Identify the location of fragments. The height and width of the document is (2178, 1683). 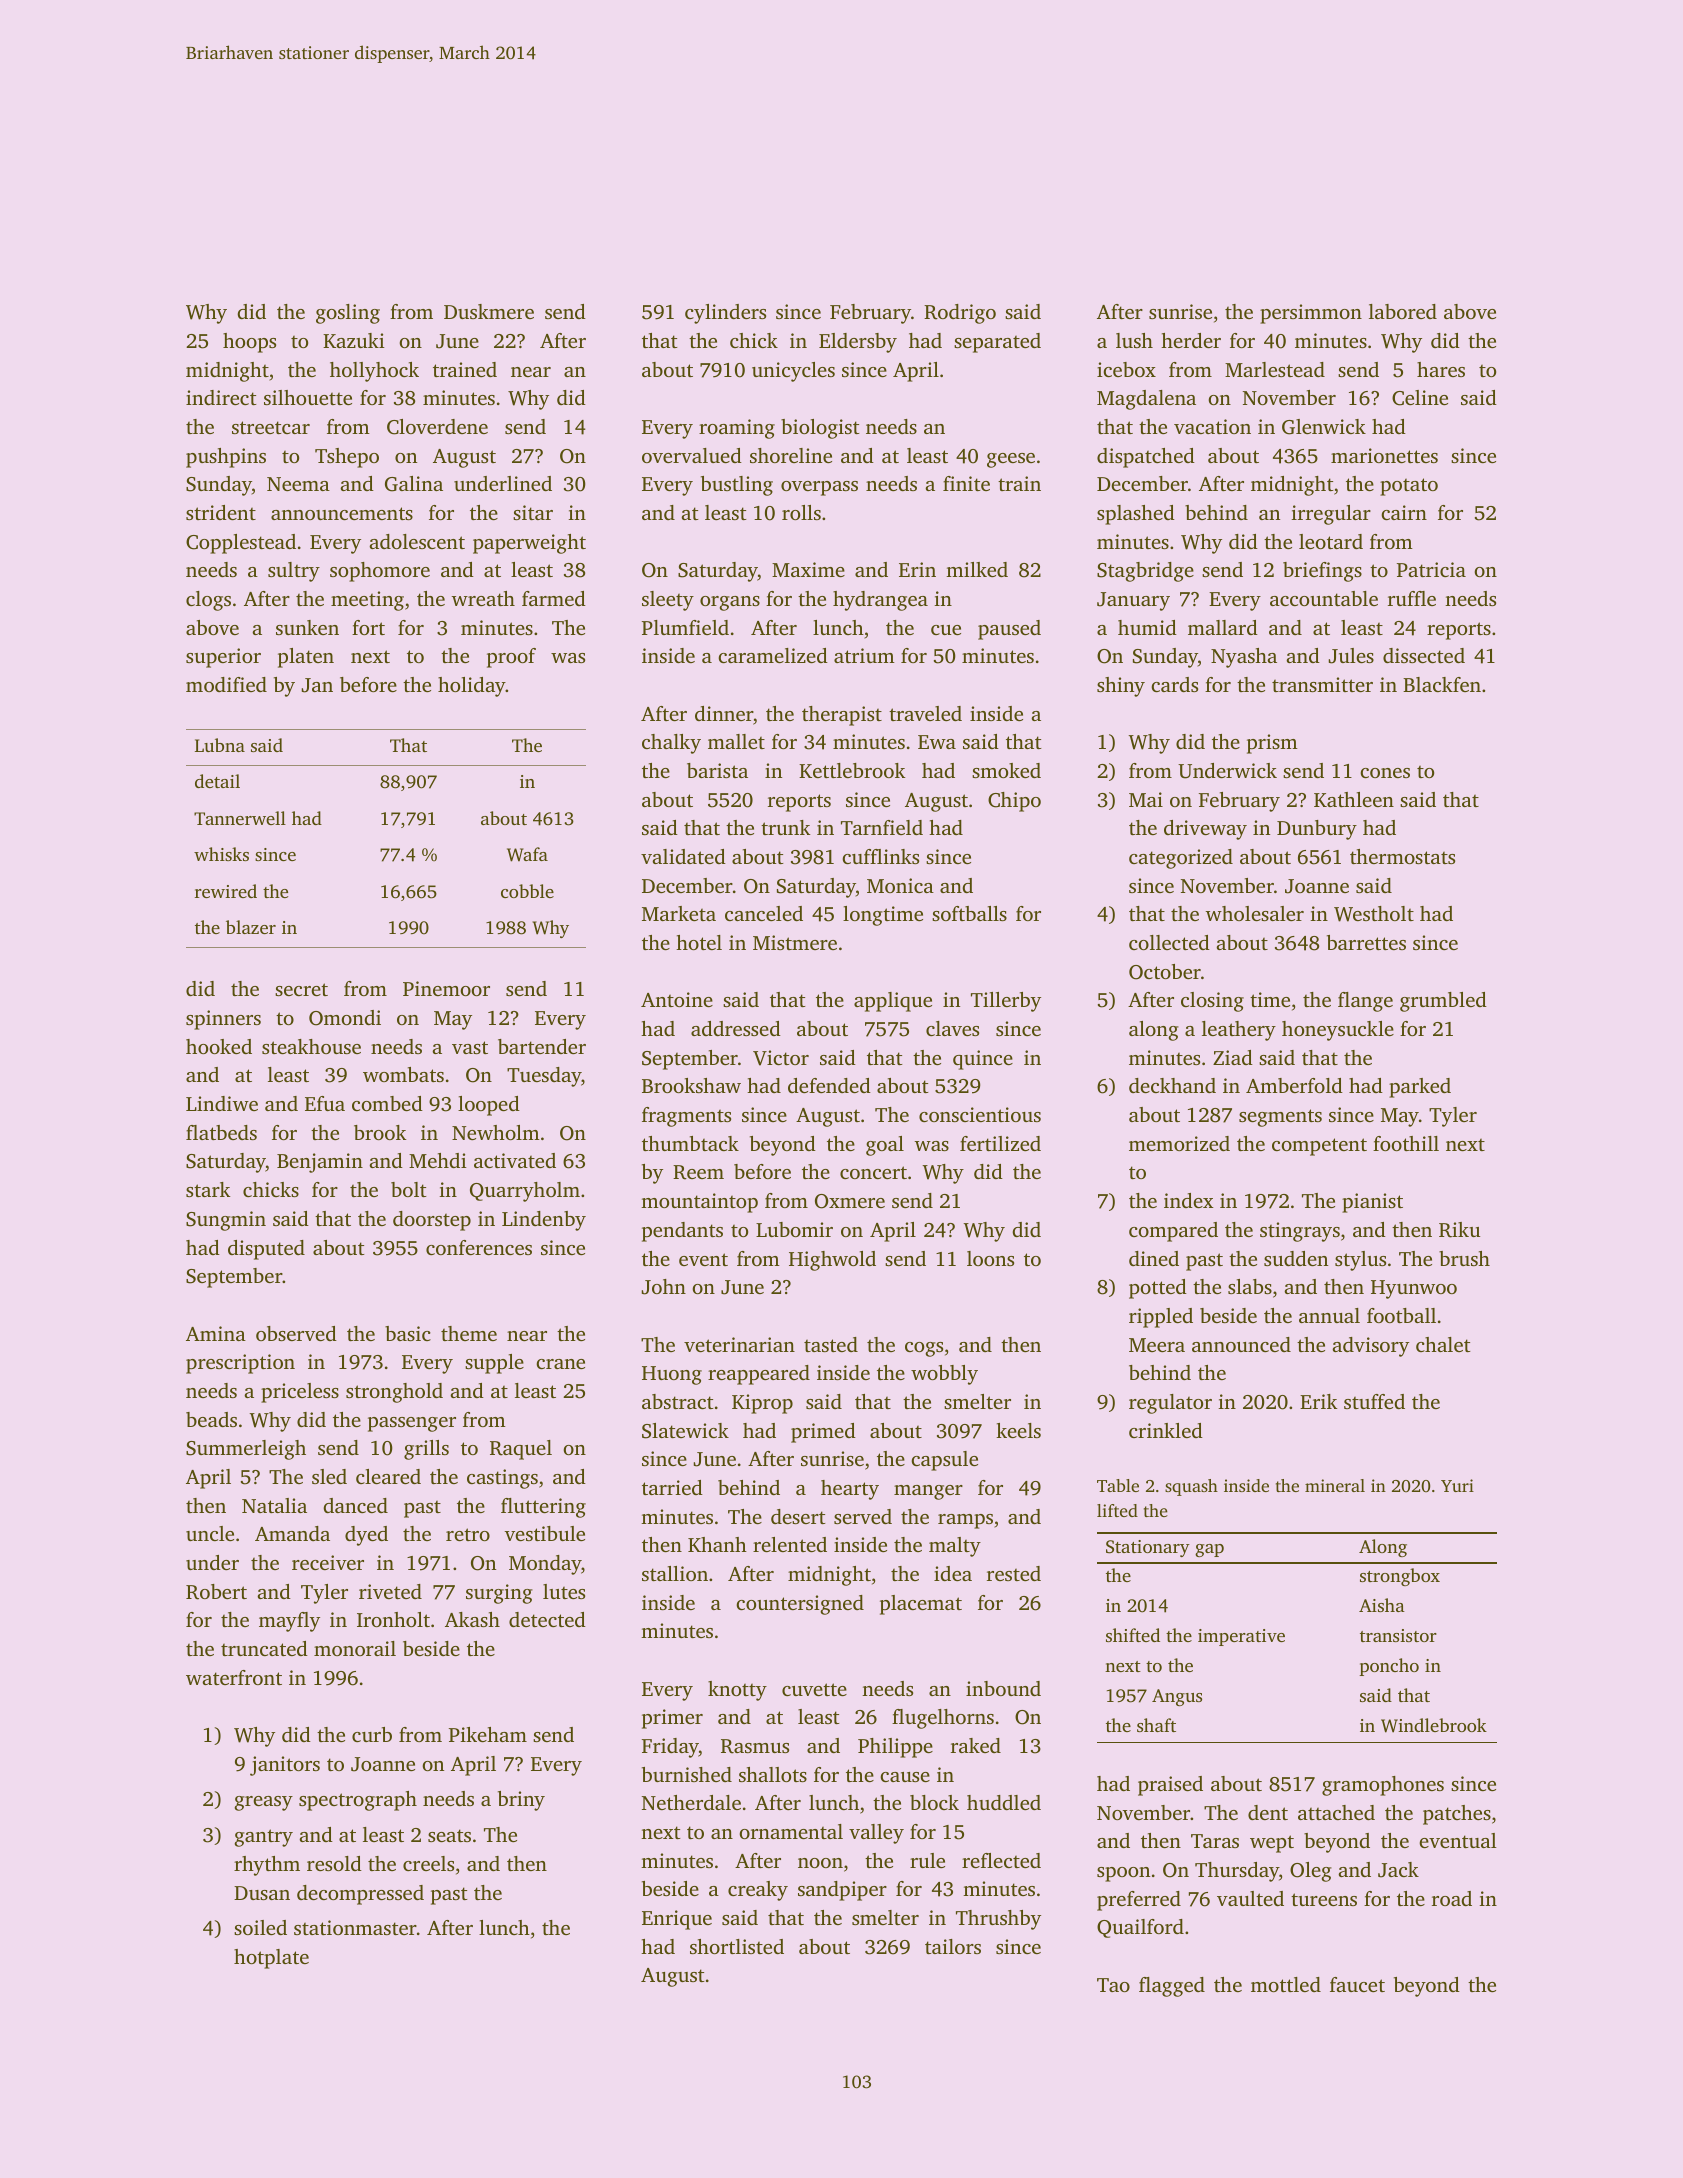
(686, 1117).
